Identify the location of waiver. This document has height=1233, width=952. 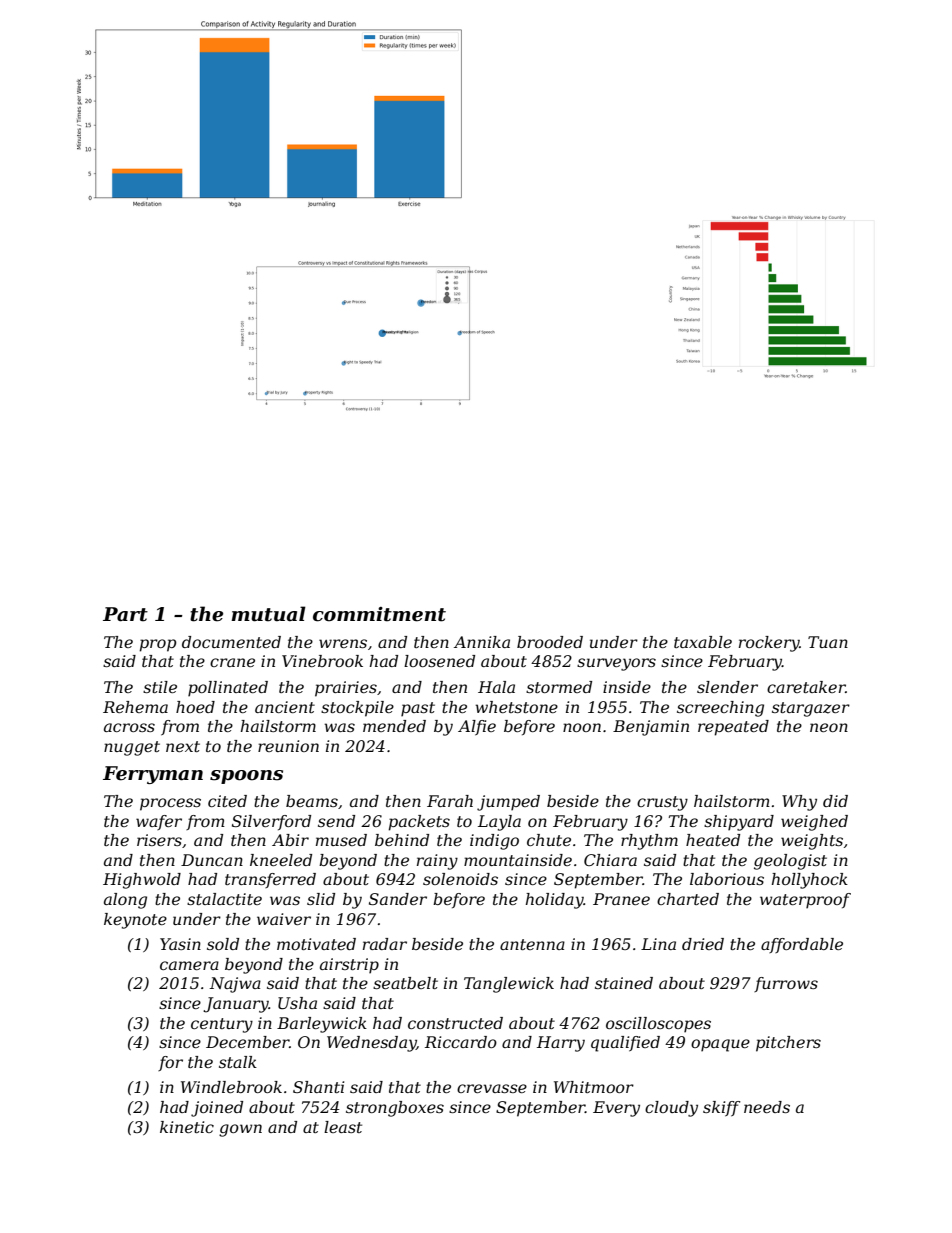
(284, 919).
